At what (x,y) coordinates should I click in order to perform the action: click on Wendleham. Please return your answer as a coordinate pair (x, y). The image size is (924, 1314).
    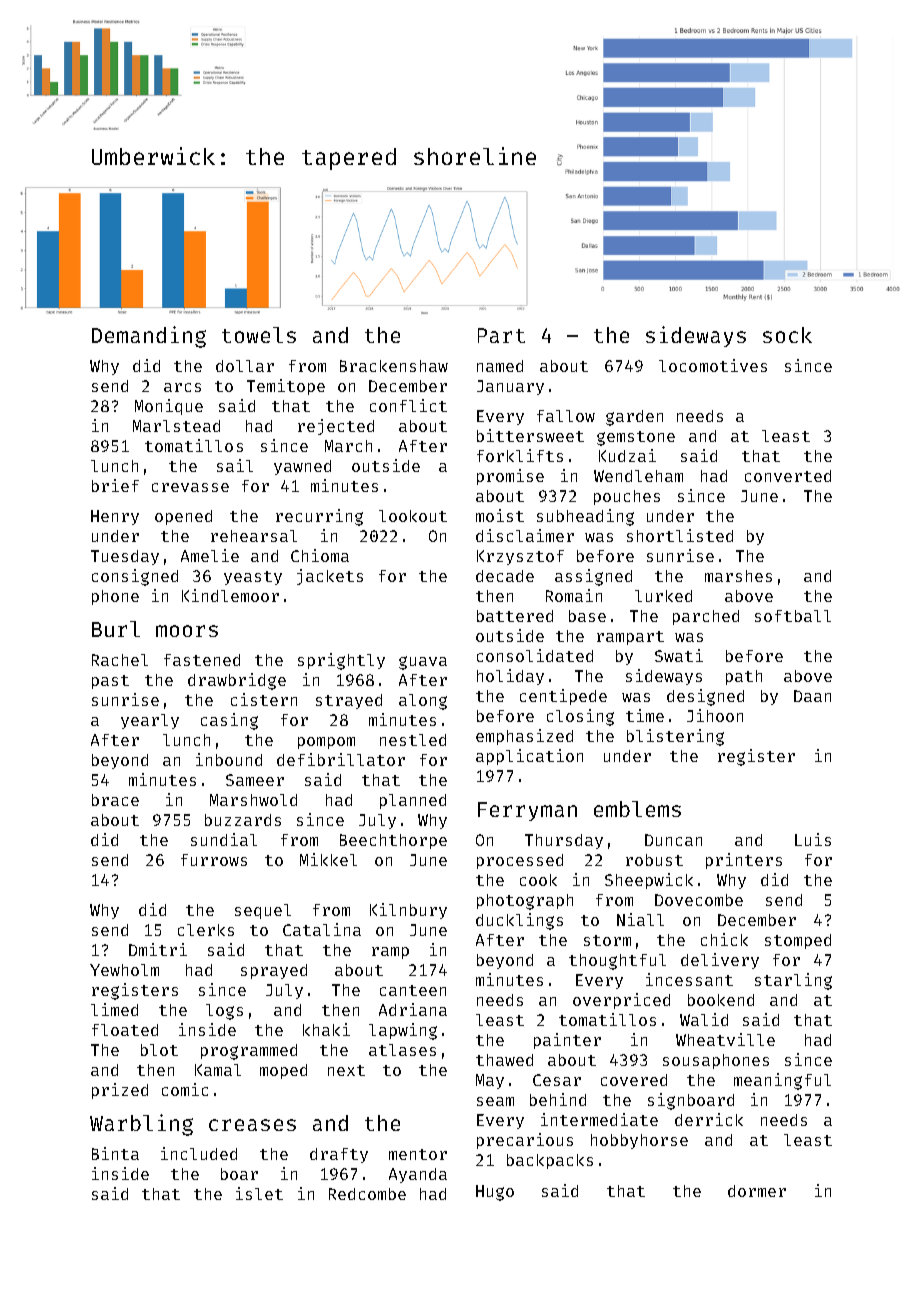
    Looking at the image, I should click on (638, 476).
